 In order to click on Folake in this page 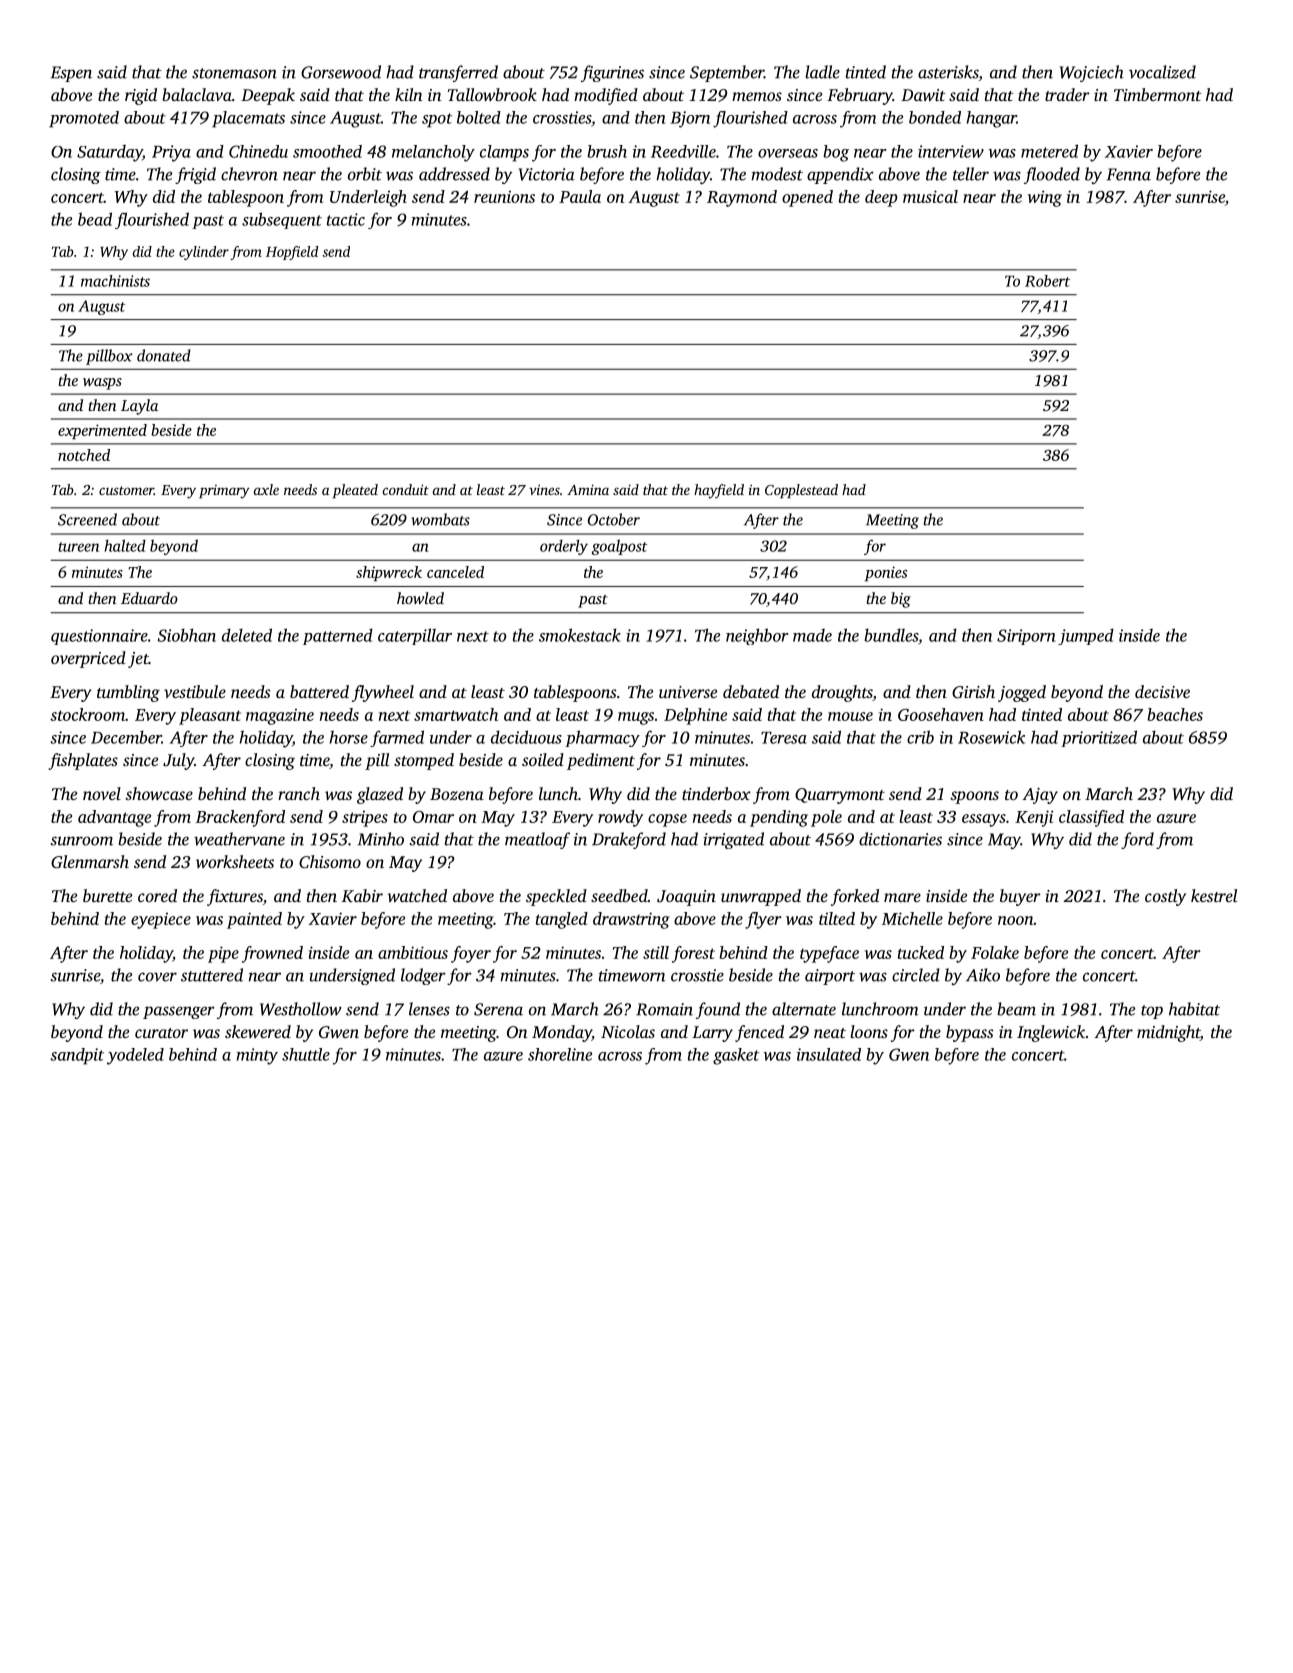, I will do `click(995, 952)`.
